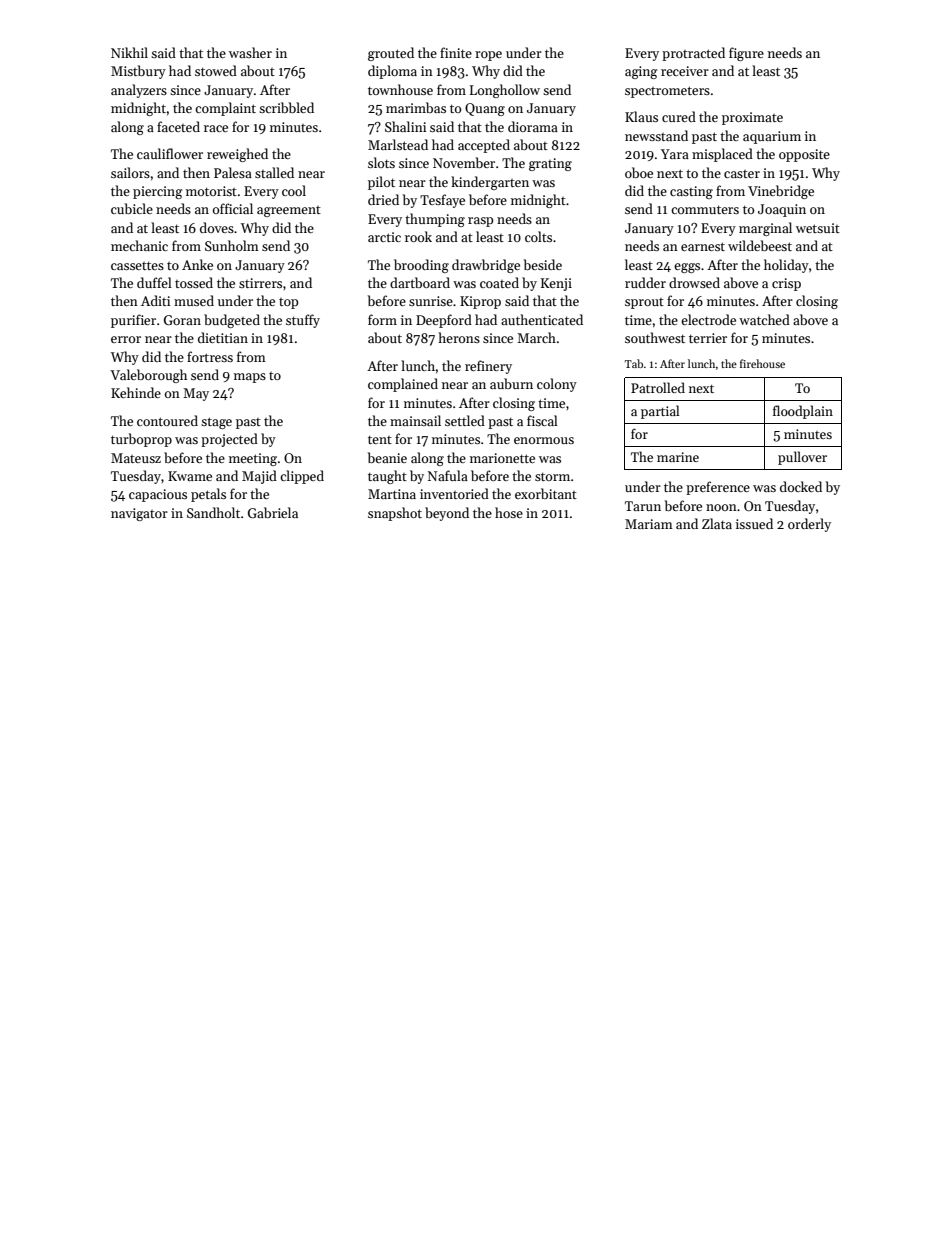 The image size is (952, 1233). Describe the element at coordinates (488, 56) in the screenshot. I see `rope` at that location.
